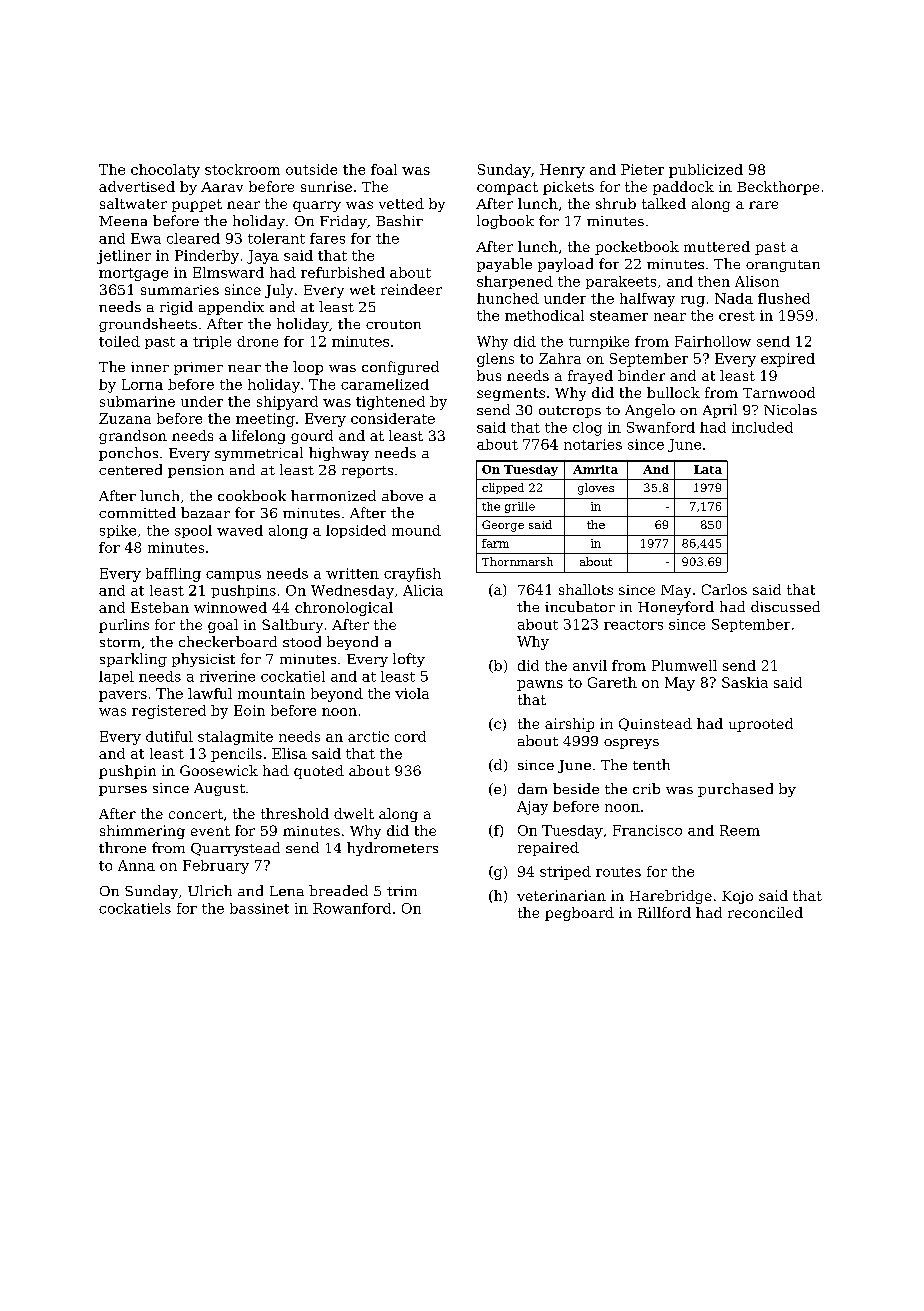  I want to click on Henry, so click(562, 171).
